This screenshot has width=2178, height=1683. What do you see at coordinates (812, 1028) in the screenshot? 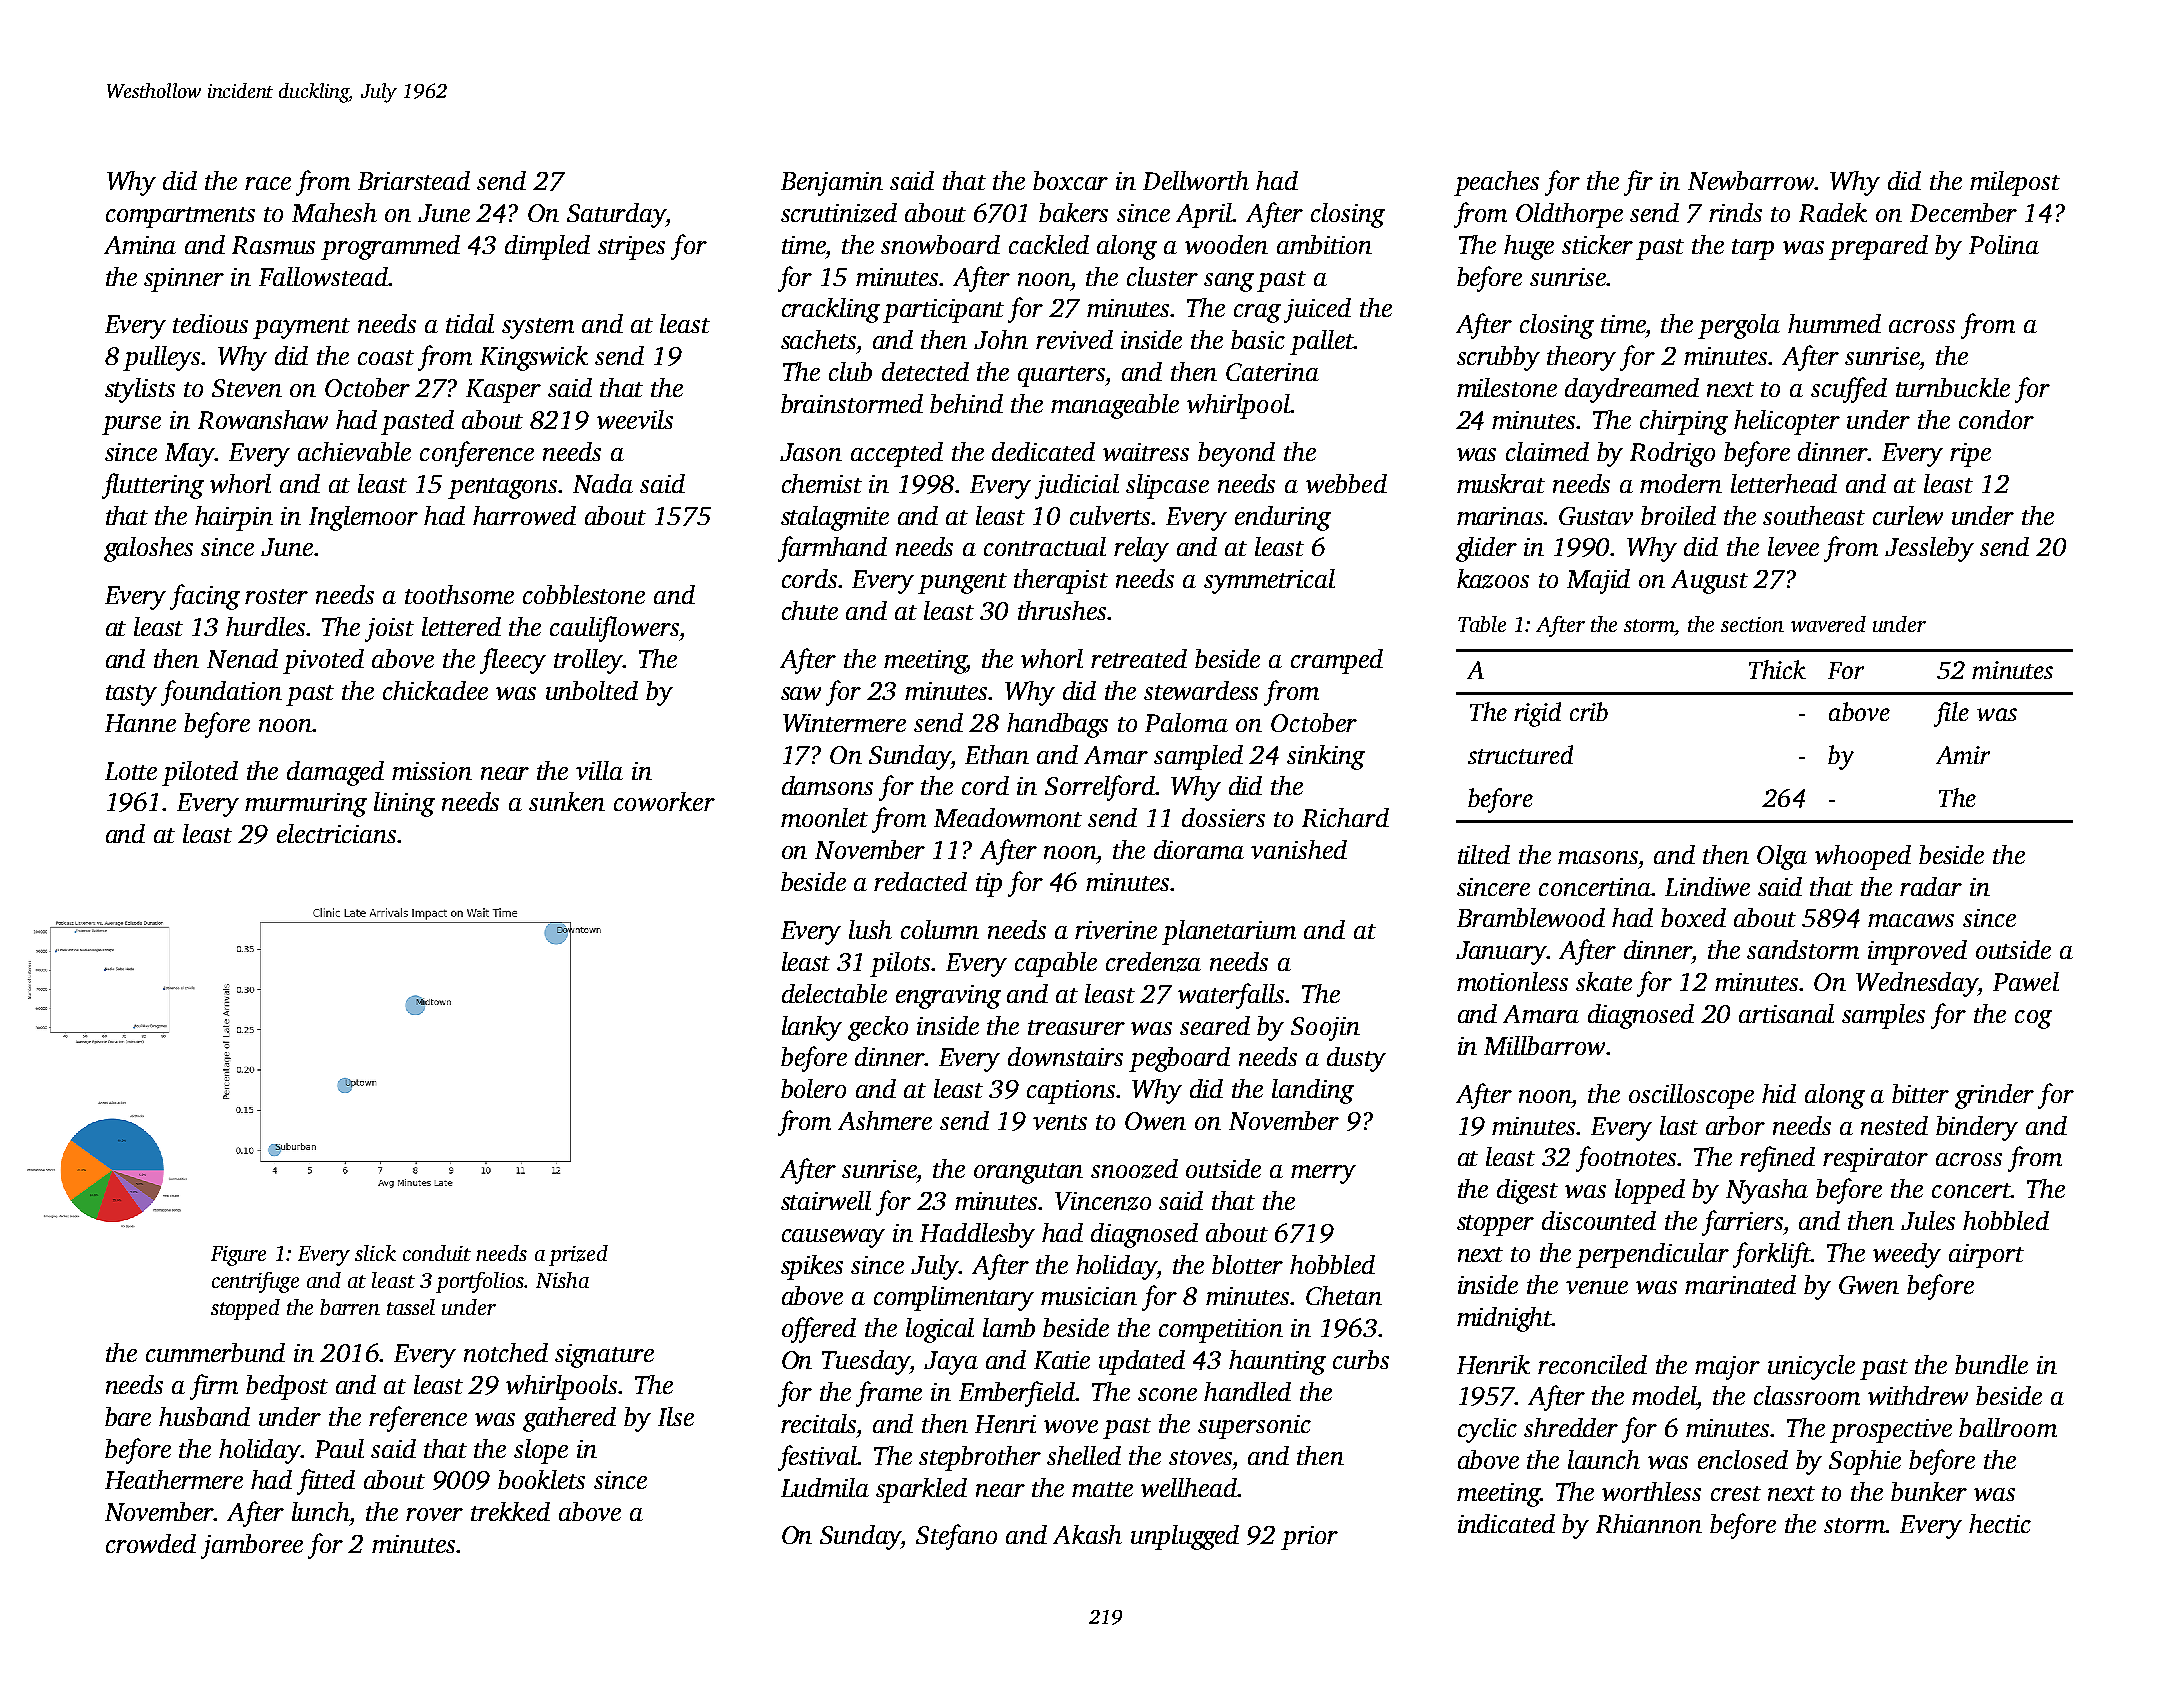
I see `lanky` at bounding box center [812, 1028].
